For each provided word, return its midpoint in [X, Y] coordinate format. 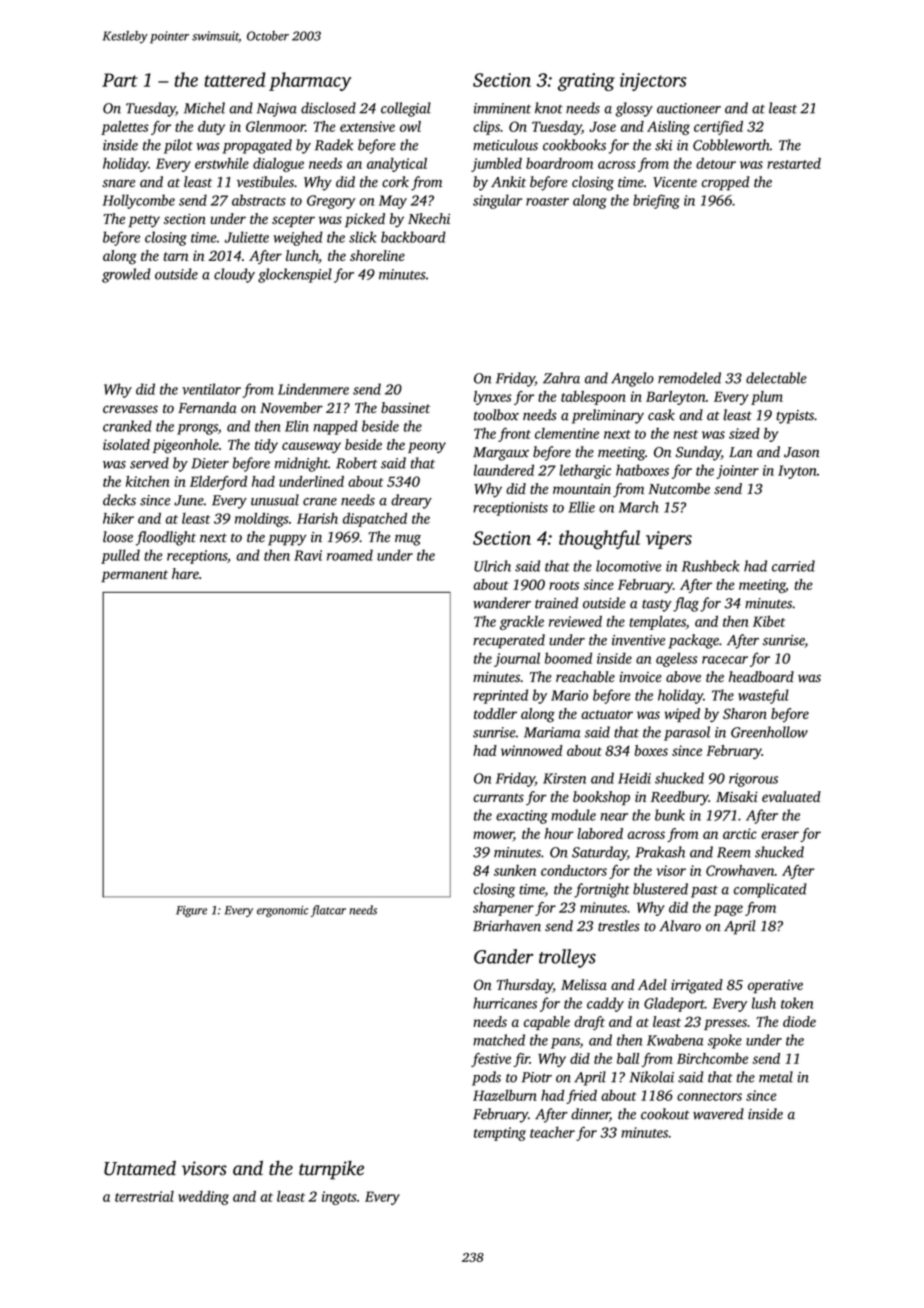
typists [795, 417]
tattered [235, 79]
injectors [653, 82]
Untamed [140, 1168]
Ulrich [492, 566]
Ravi [308, 555]
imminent [502, 108]
